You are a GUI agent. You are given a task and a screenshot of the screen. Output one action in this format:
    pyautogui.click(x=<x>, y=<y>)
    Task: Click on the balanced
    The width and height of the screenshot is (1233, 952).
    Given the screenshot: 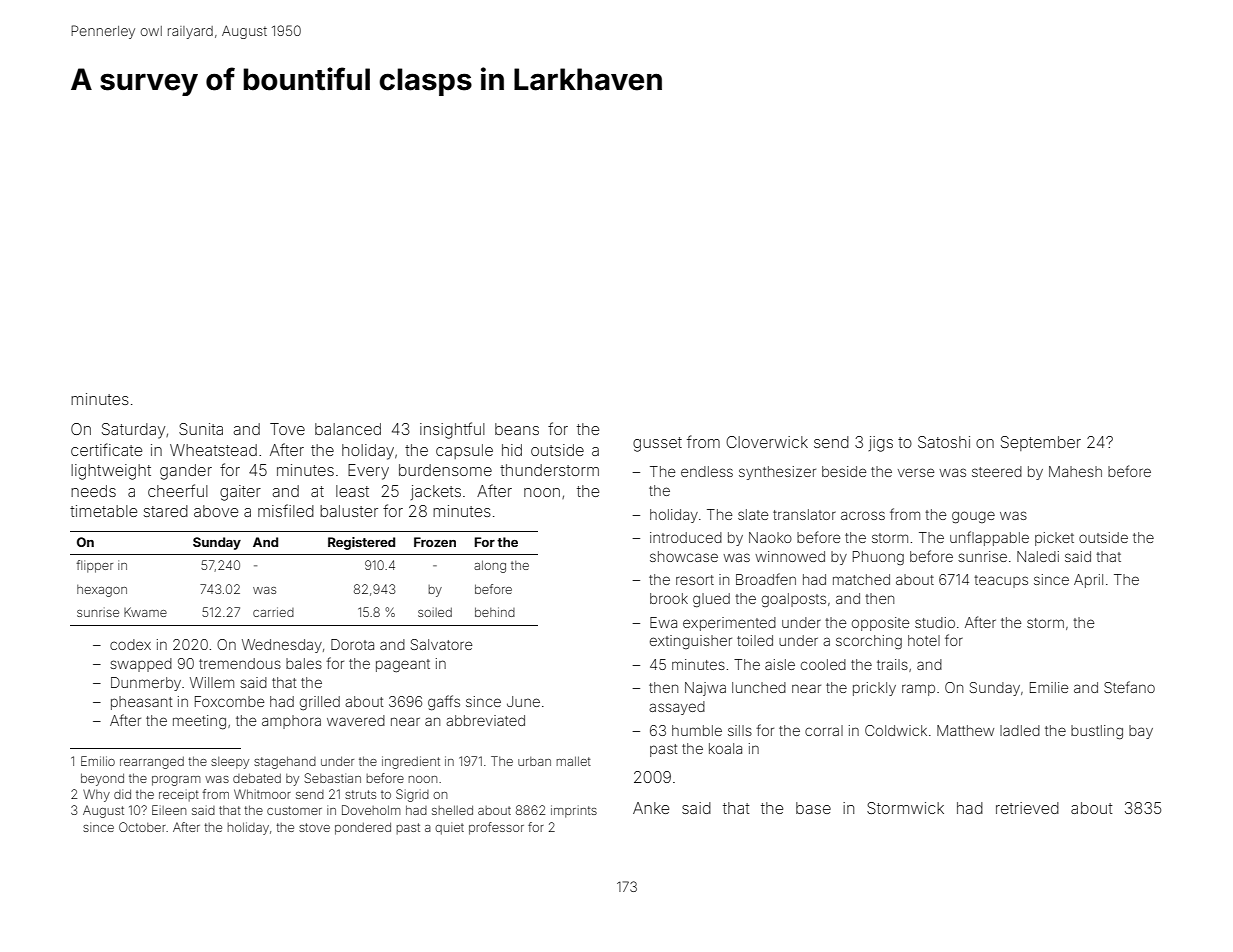 What is the action you would take?
    pyautogui.click(x=348, y=429)
